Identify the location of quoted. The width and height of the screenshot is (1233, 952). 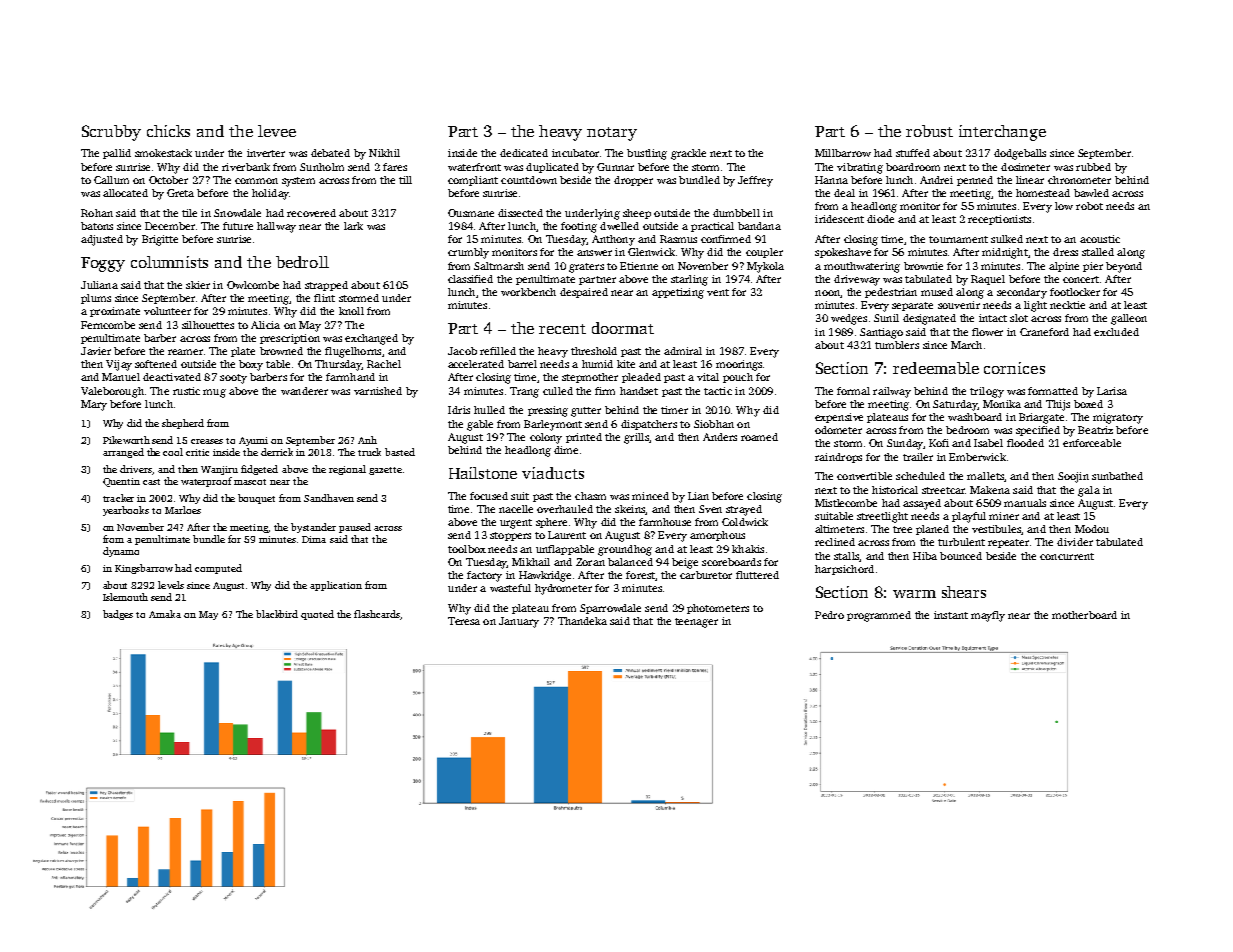
(317, 615).
